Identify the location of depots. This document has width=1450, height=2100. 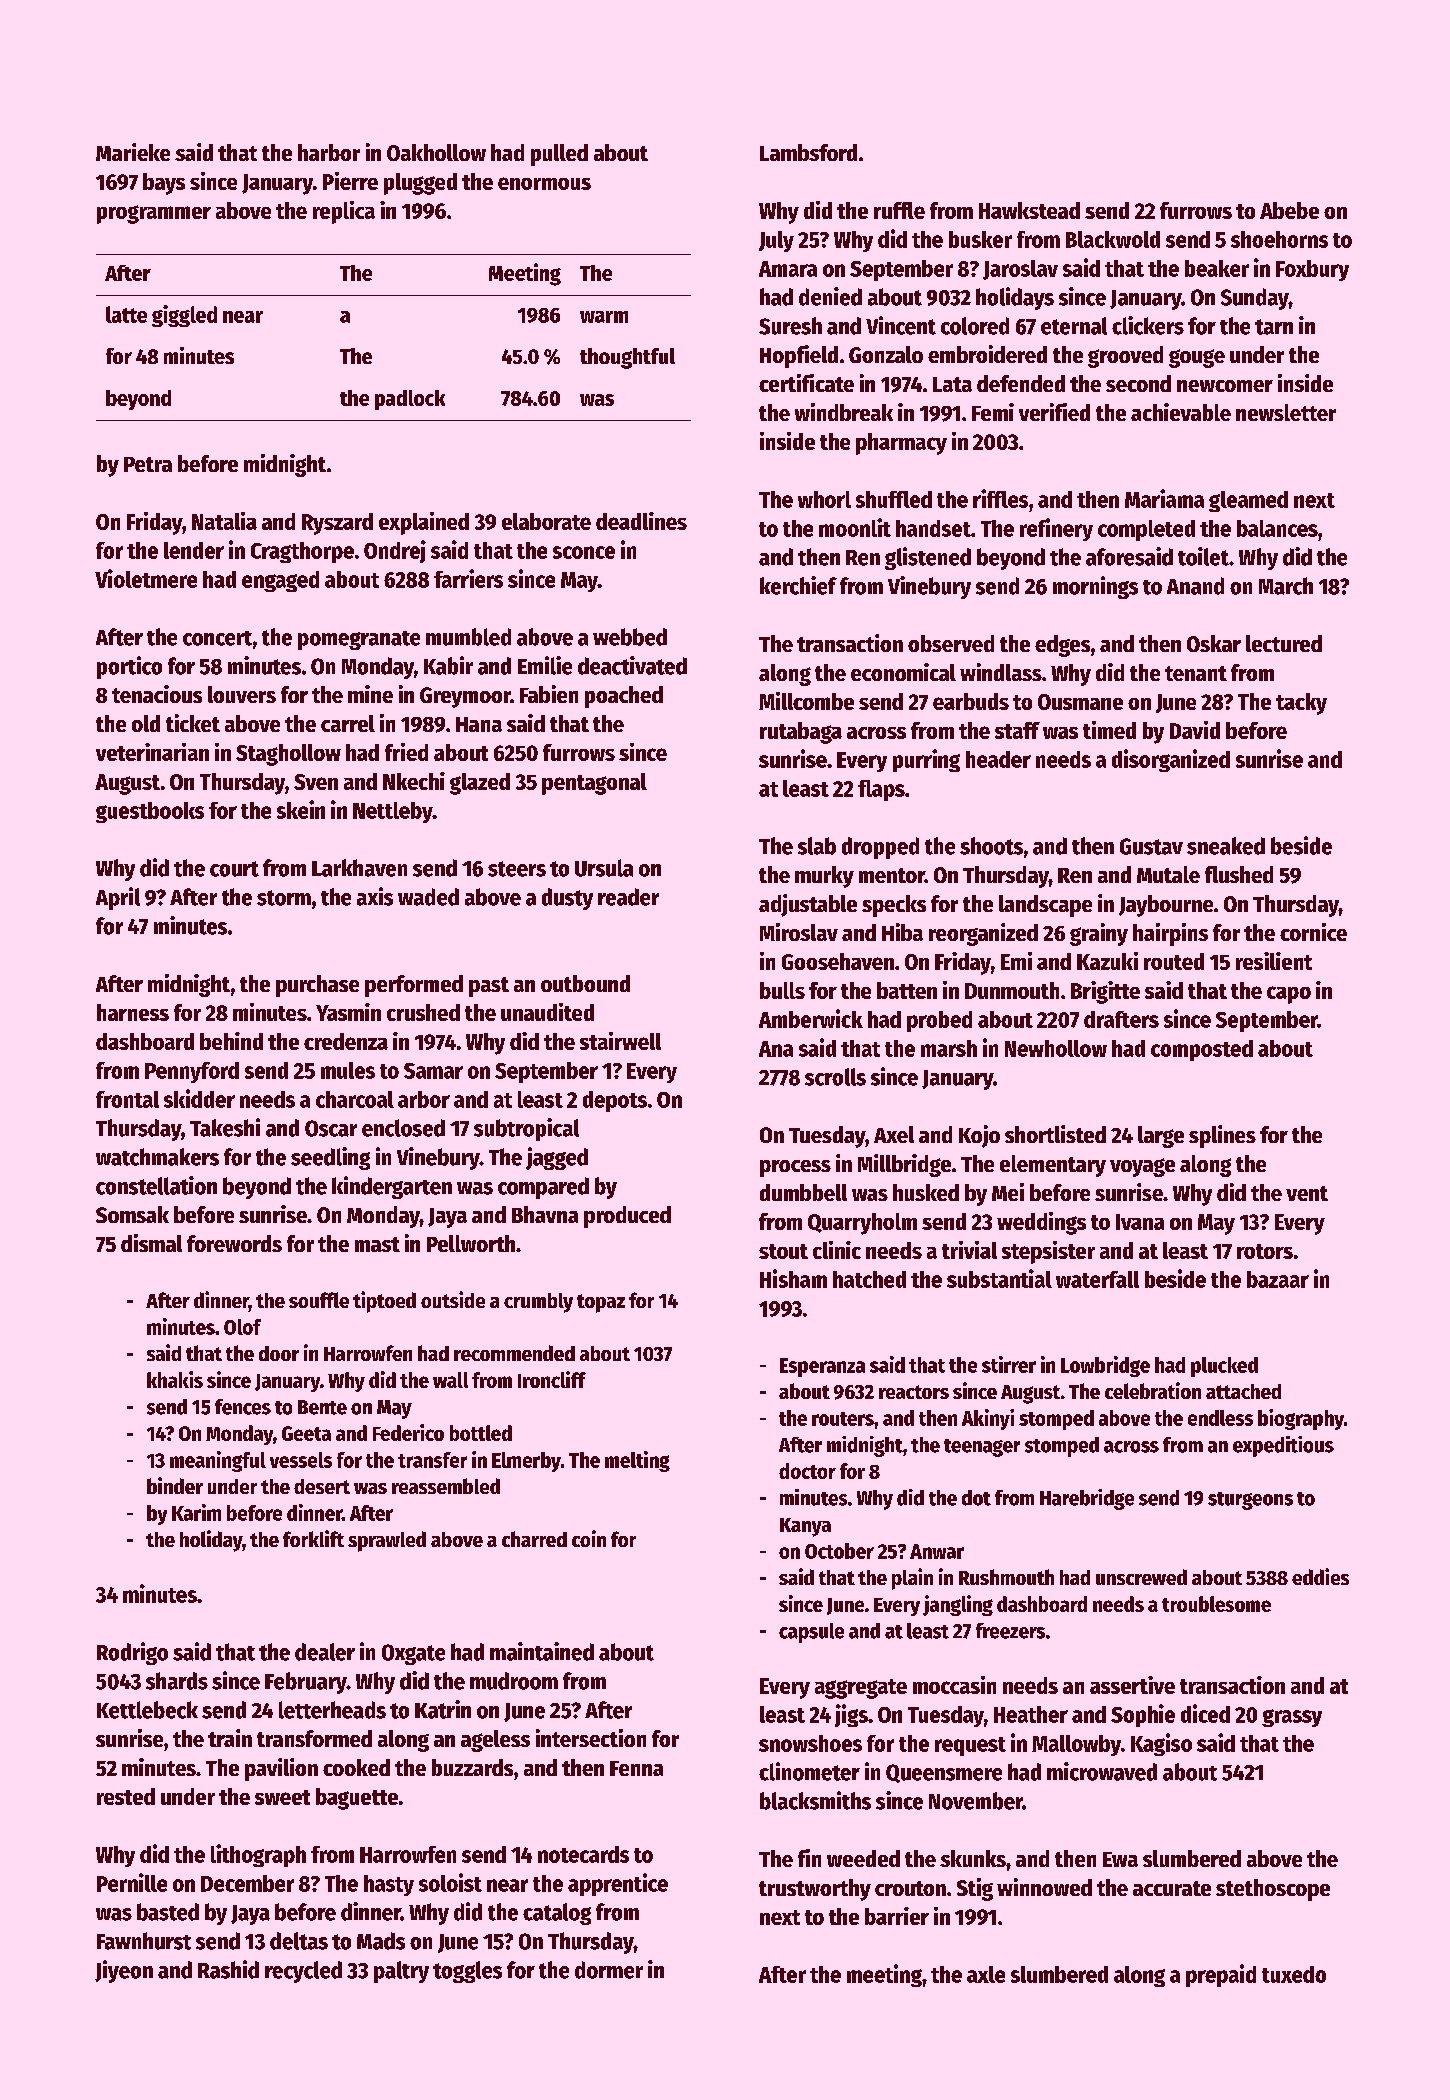
(615, 1101).
